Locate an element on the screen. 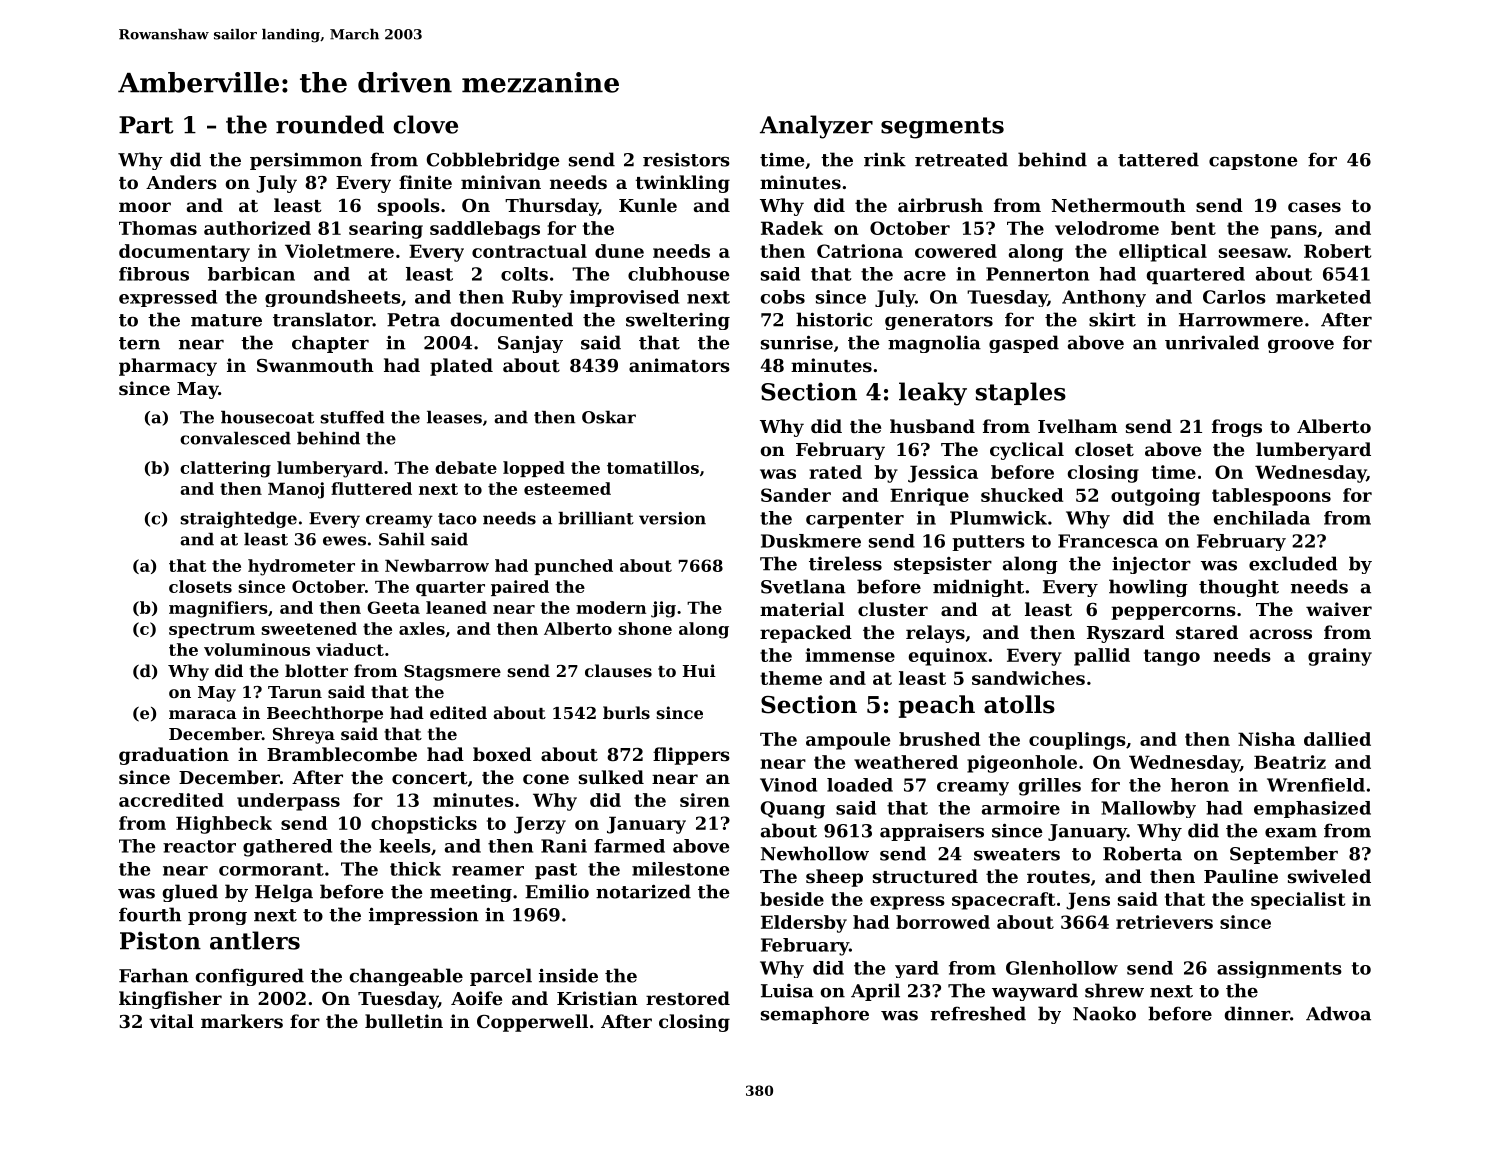  Harrowmere is located at coordinates (1241, 320).
